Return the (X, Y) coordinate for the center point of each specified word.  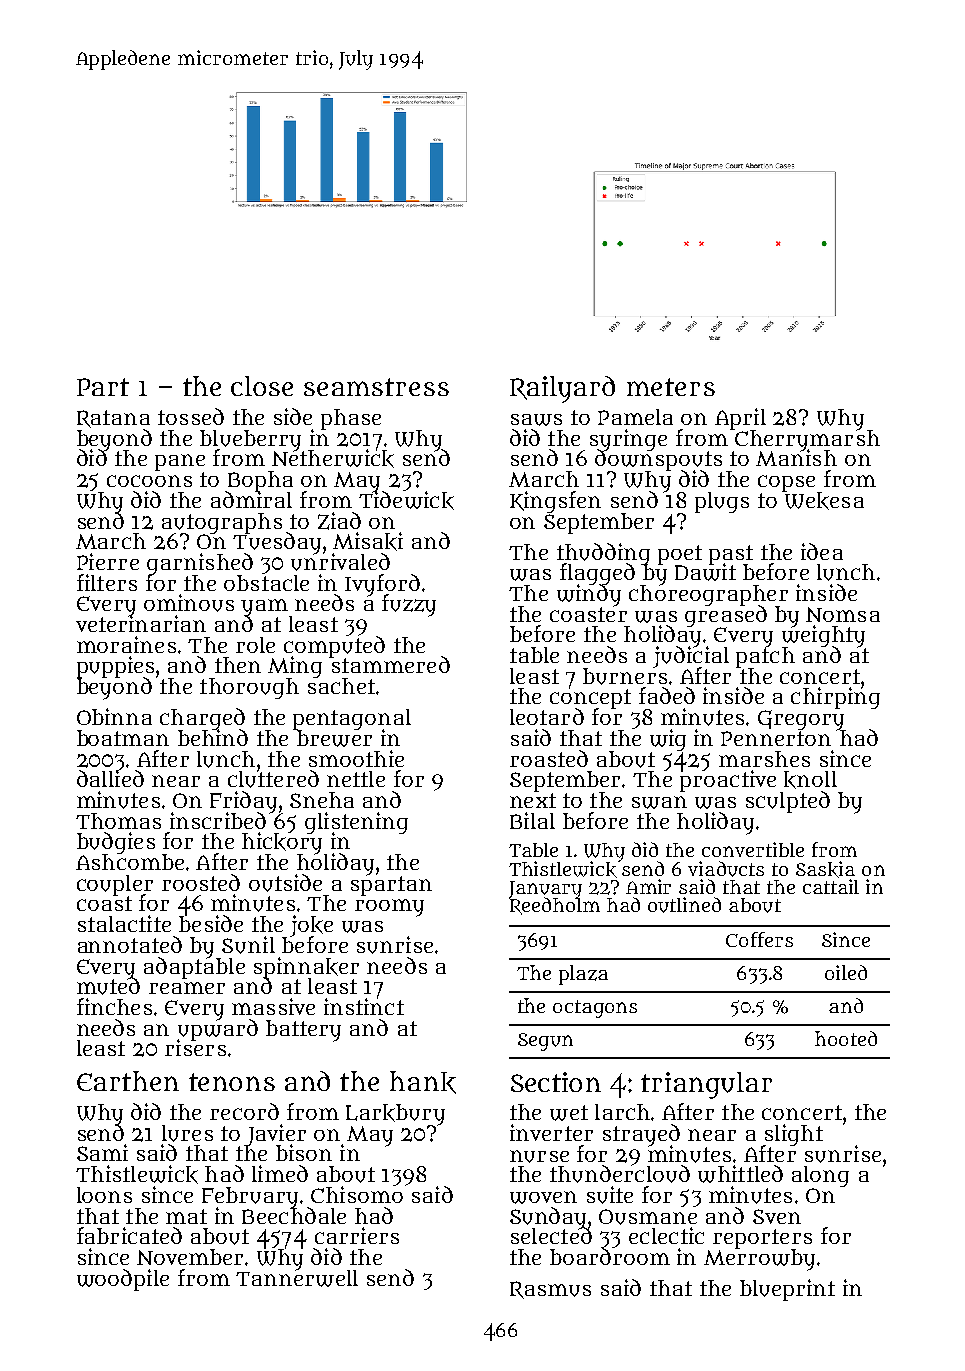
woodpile (123, 1280)
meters (671, 387)
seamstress (376, 387)
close (262, 386)
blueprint (787, 1290)
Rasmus (550, 1290)
